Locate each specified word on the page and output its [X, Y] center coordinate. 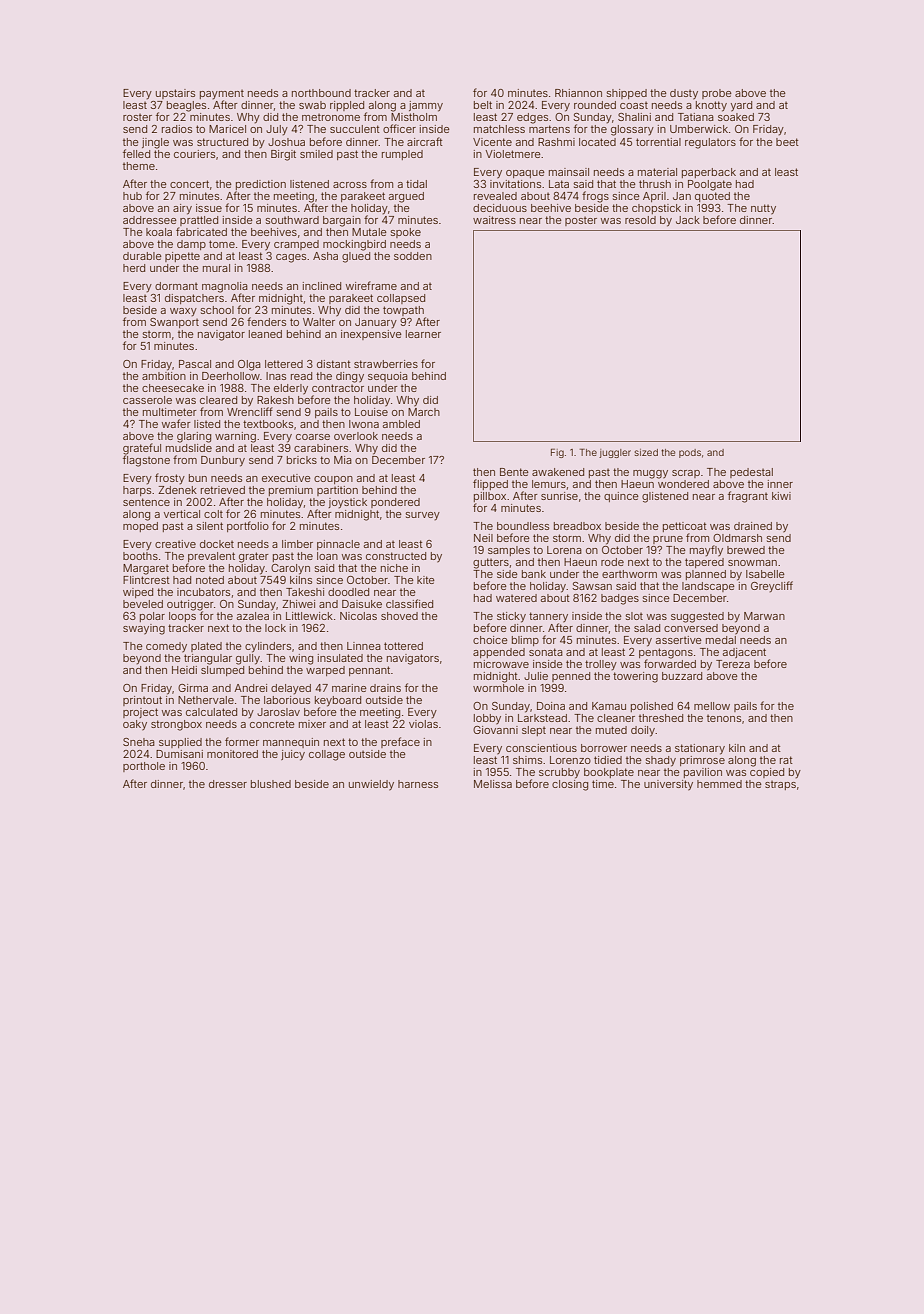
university [668, 785]
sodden [413, 256]
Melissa [493, 784]
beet [787, 142]
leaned [265, 334]
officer [399, 128]
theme [139, 166]
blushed [271, 784]
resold [640, 220]
